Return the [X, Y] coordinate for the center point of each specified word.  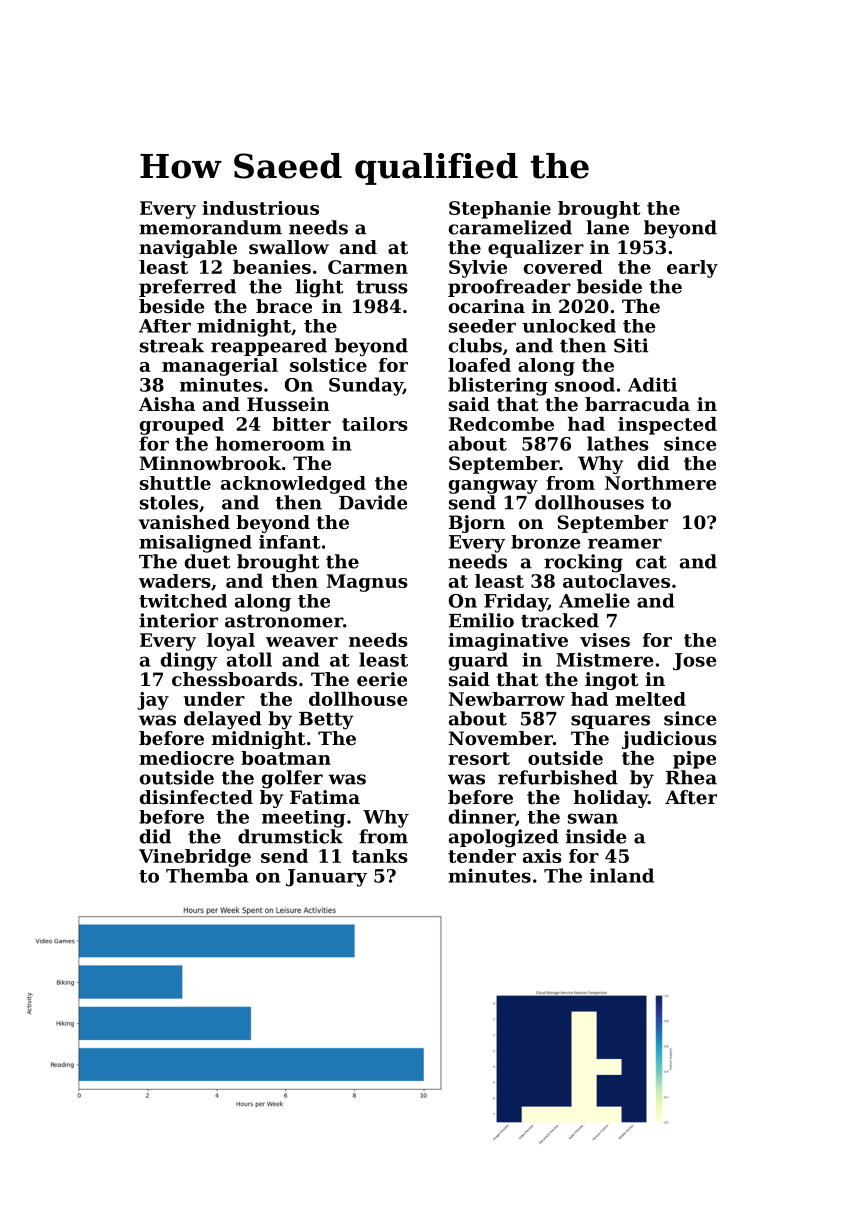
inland [622, 875]
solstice [328, 365]
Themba [207, 875]
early [692, 269]
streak [172, 345]
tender [482, 856]
